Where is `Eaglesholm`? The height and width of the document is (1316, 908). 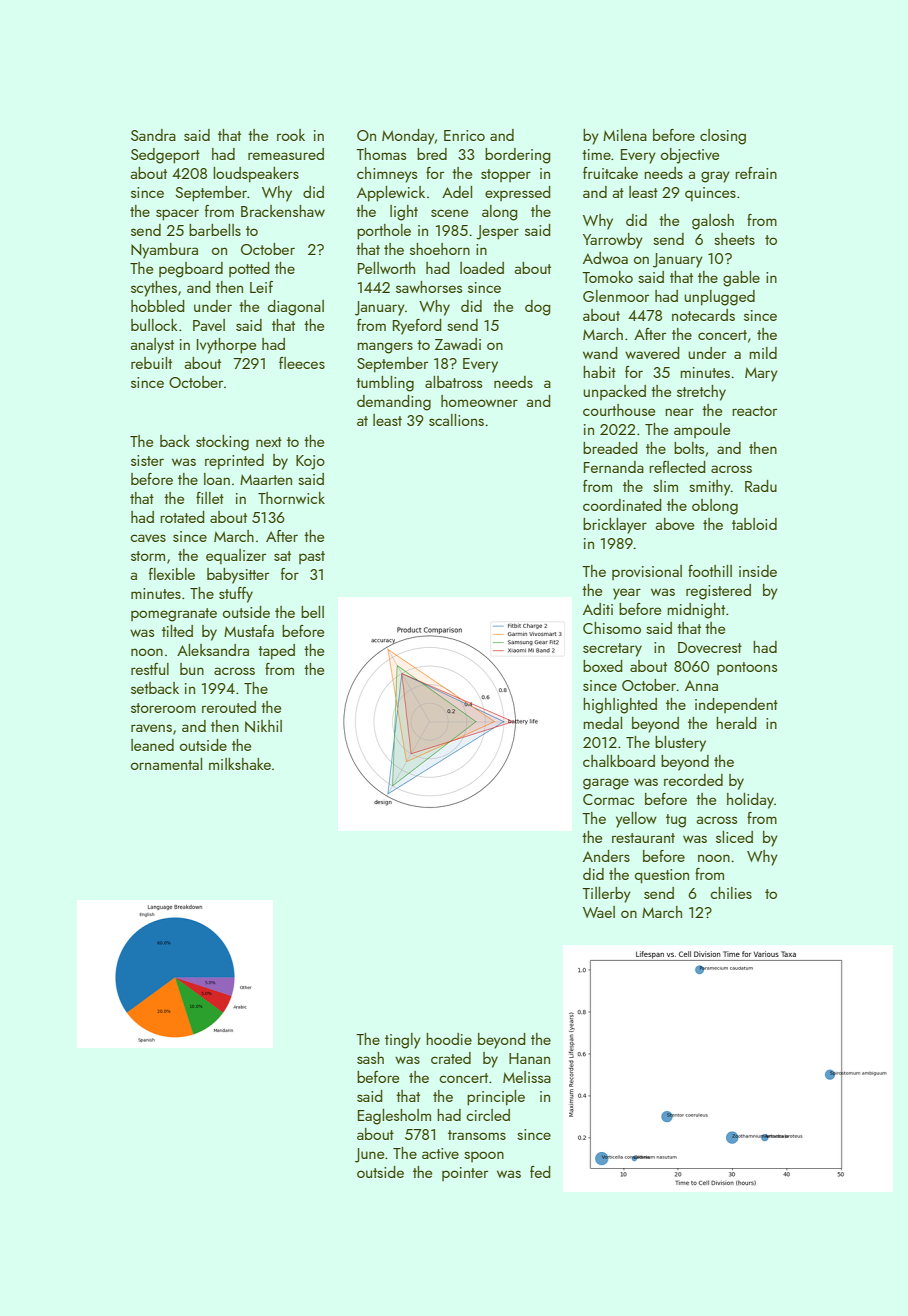
Eaglesholm is located at coordinates (394, 1117).
